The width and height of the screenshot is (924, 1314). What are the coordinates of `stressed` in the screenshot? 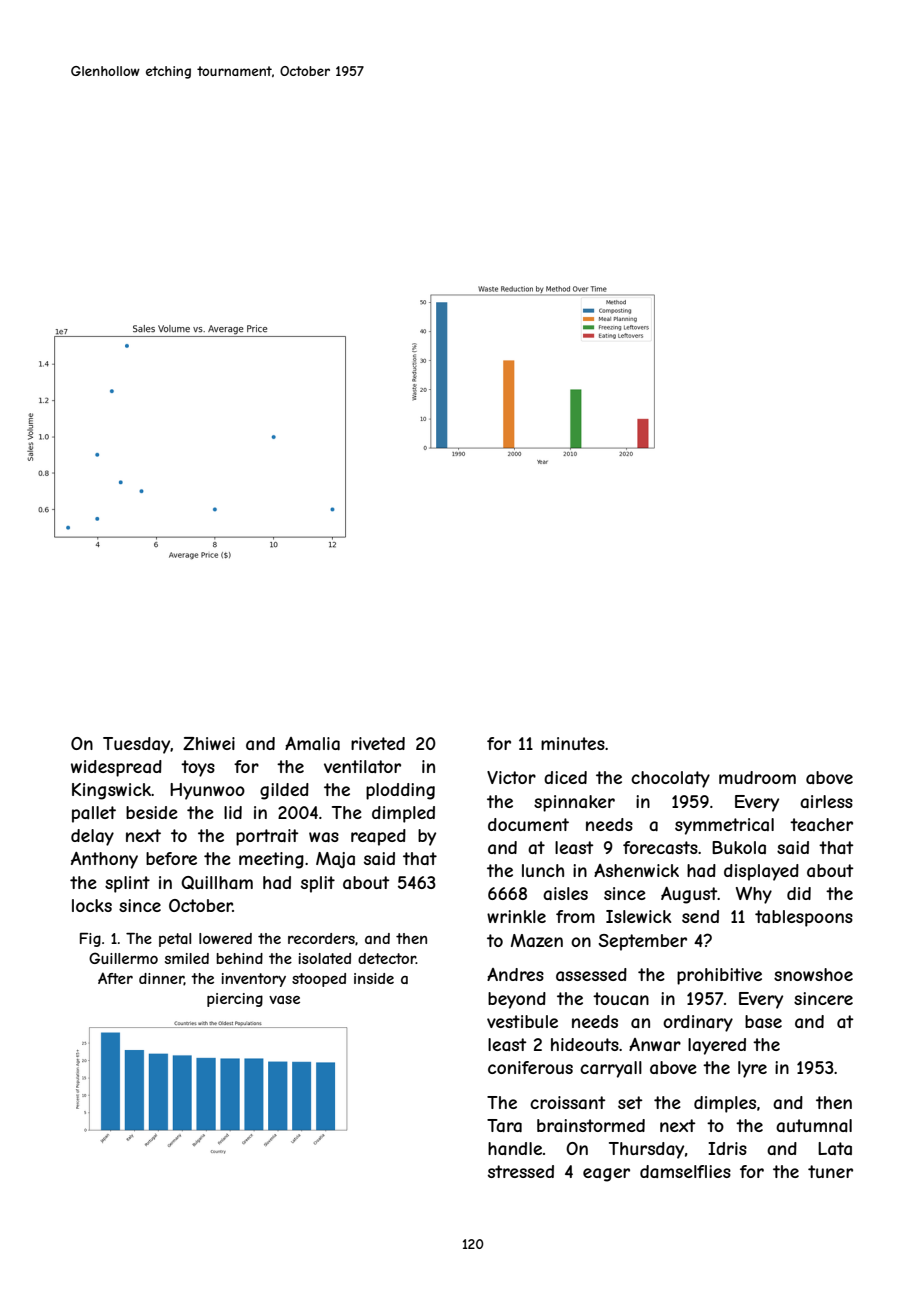 It's located at (521, 1171).
